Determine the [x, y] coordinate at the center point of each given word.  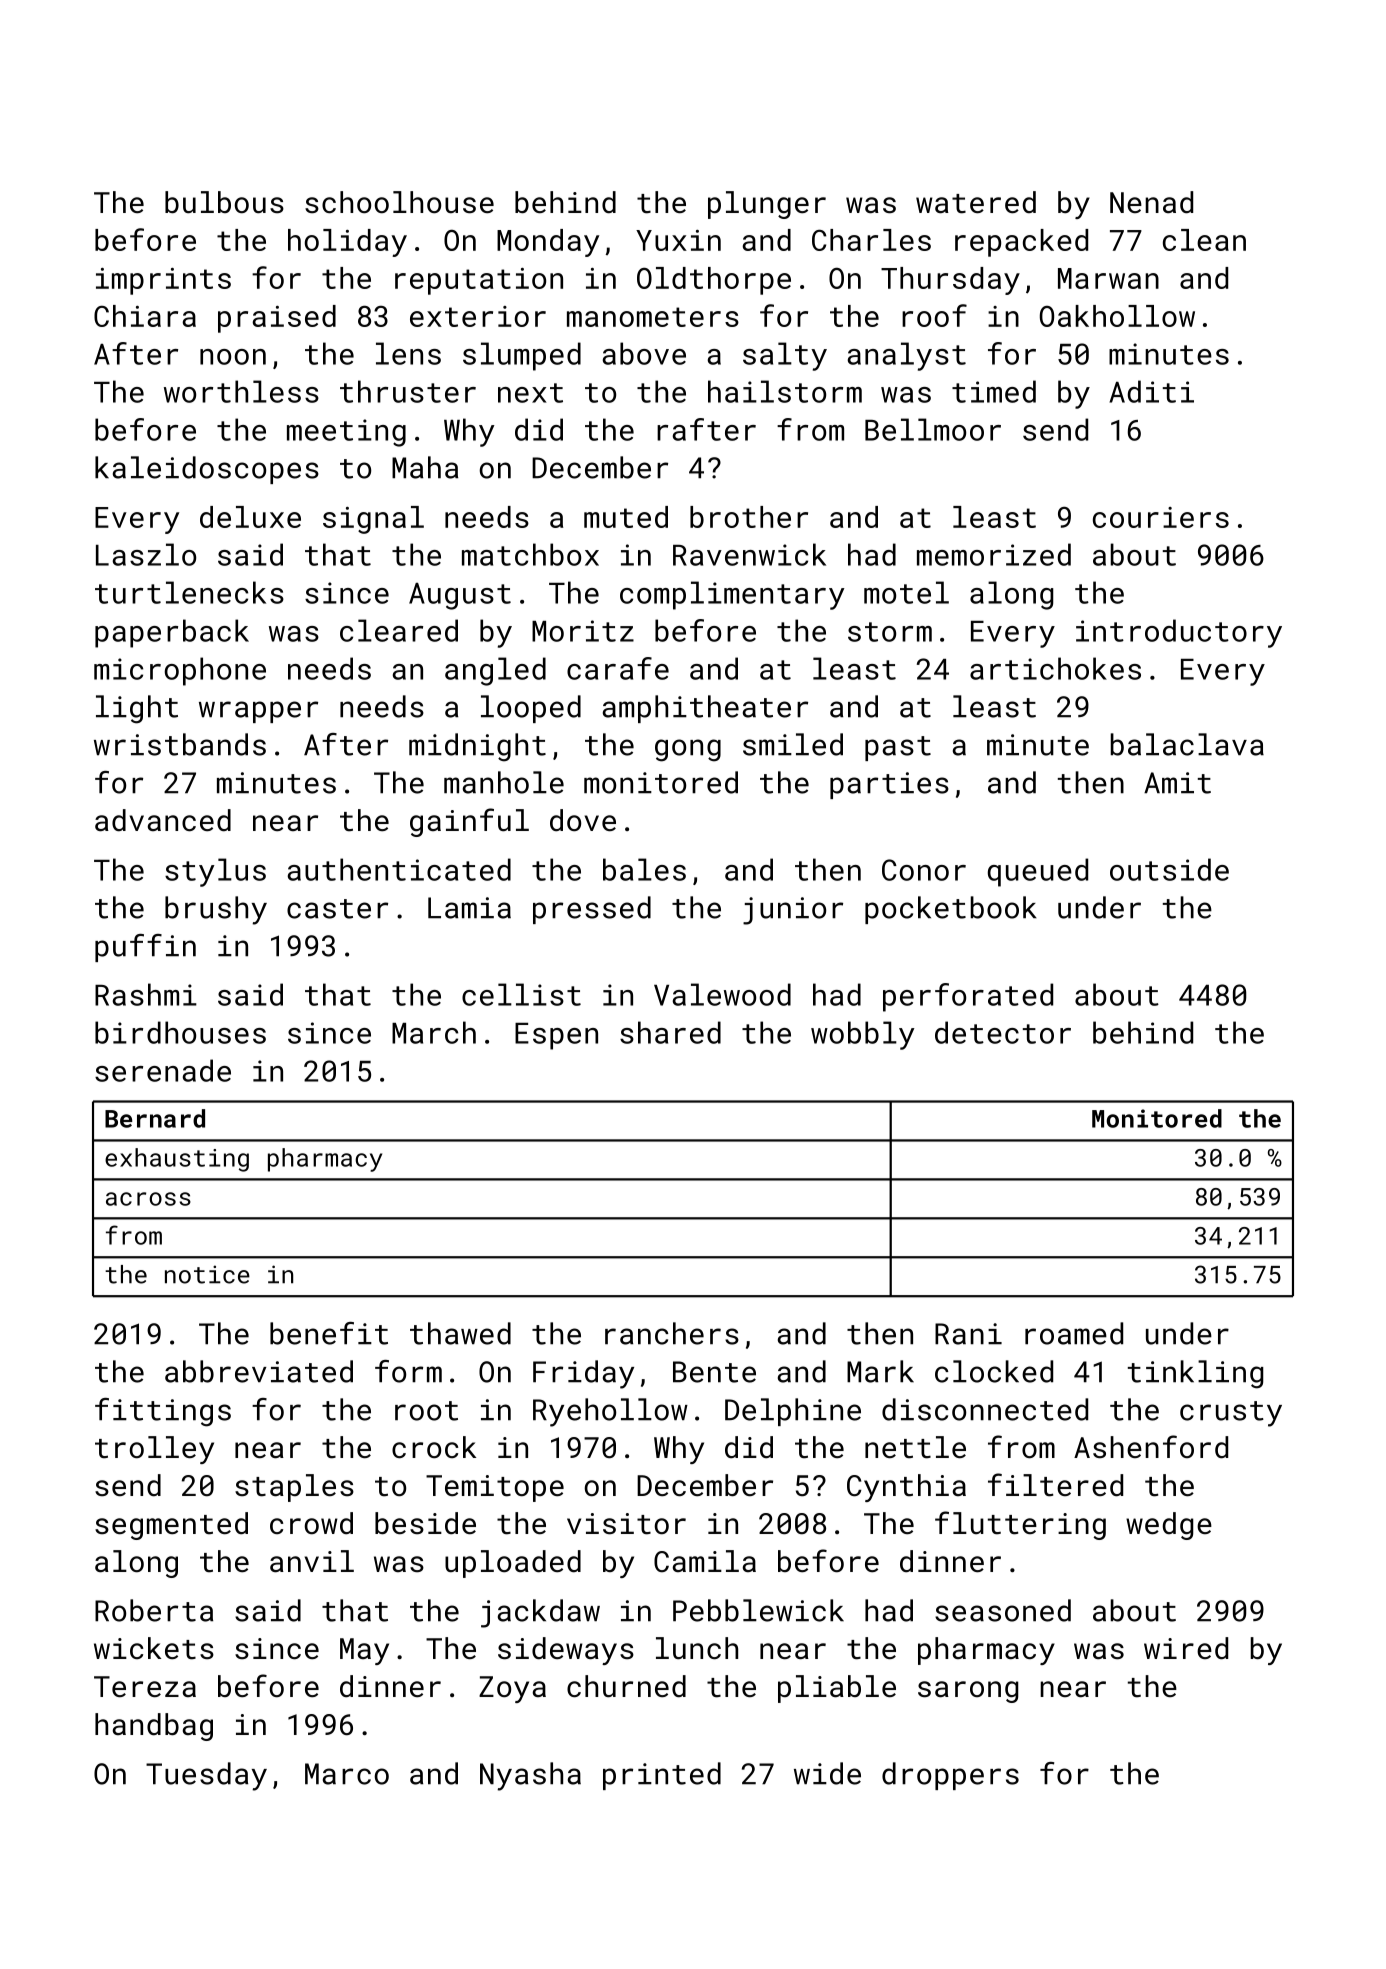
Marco [347, 1774]
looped [531, 709]
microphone [180, 671]
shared [670, 1032]
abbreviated [259, 1371]
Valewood [722, 994]
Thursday [950, 281]
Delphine [793, 1412]
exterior [478, 316]
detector [1003, 1032]
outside [1169, 869]
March [434, 1032]
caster [337, 909]
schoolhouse [399, 202]
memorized [994, 554]
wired [1186, 1648]
